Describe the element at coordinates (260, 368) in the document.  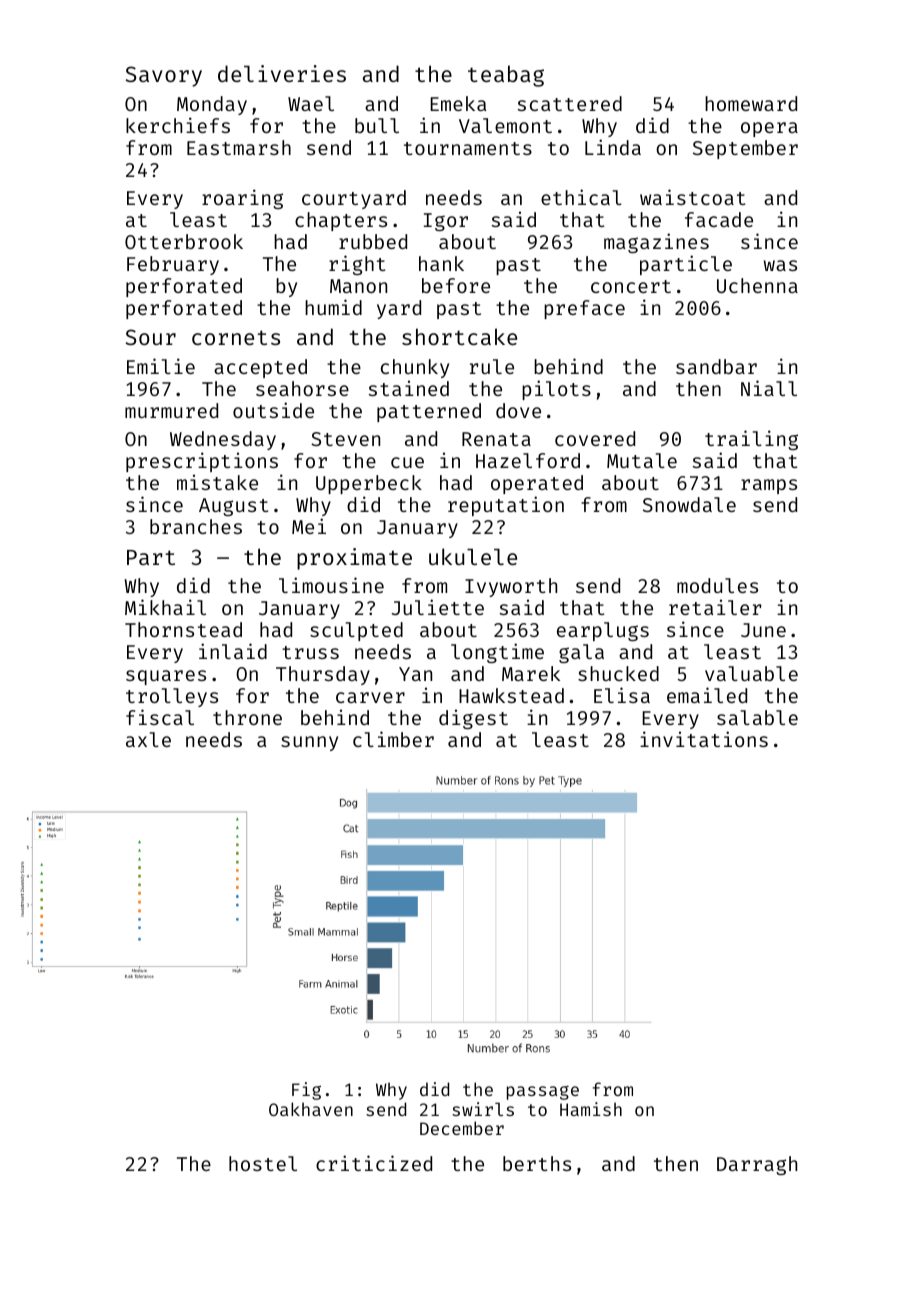
I see `accepted` at that location.
